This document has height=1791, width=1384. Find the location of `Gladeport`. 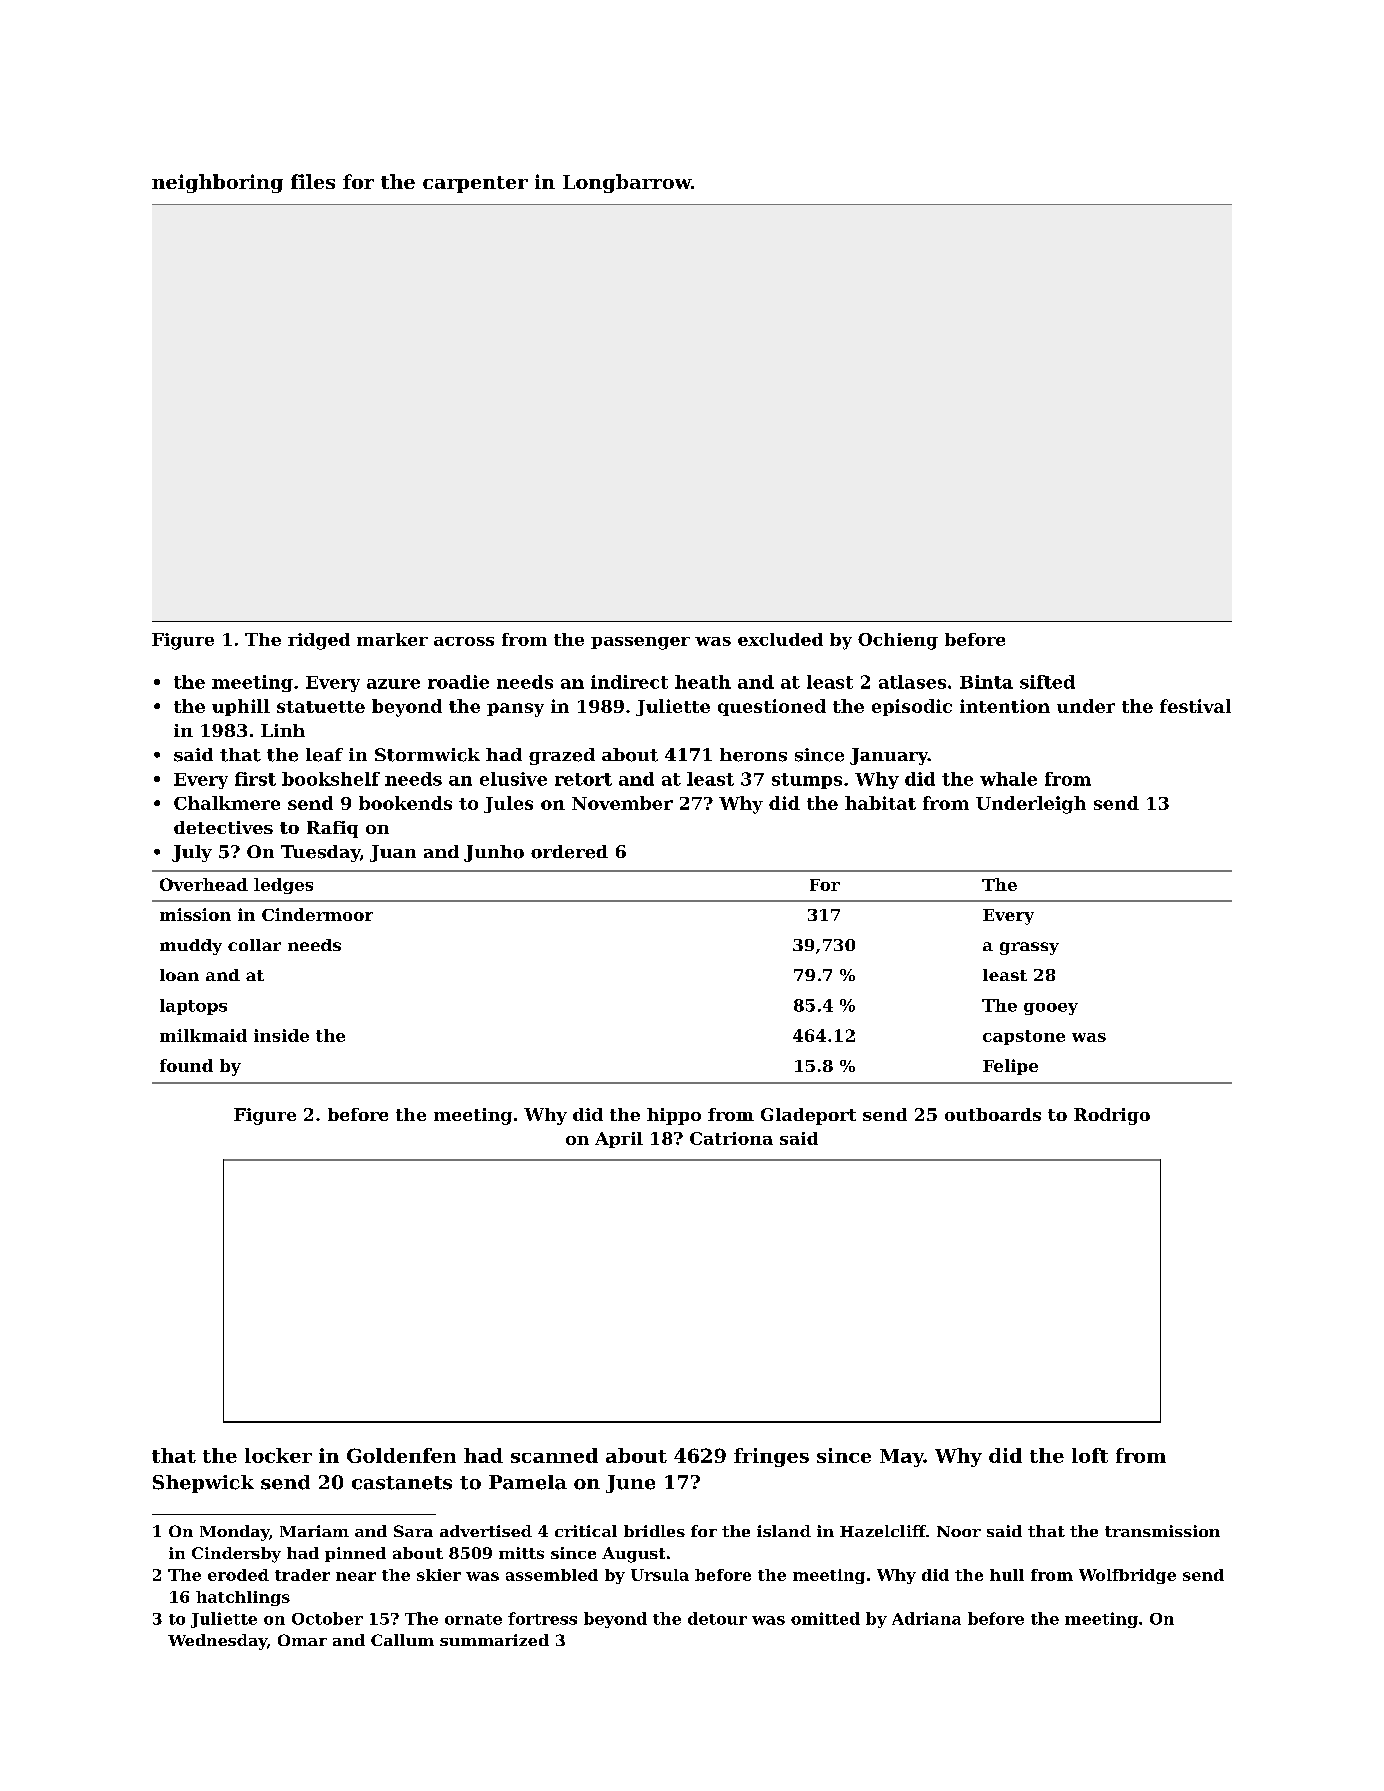

Gladeport is located at coordinates (808, 1116).
